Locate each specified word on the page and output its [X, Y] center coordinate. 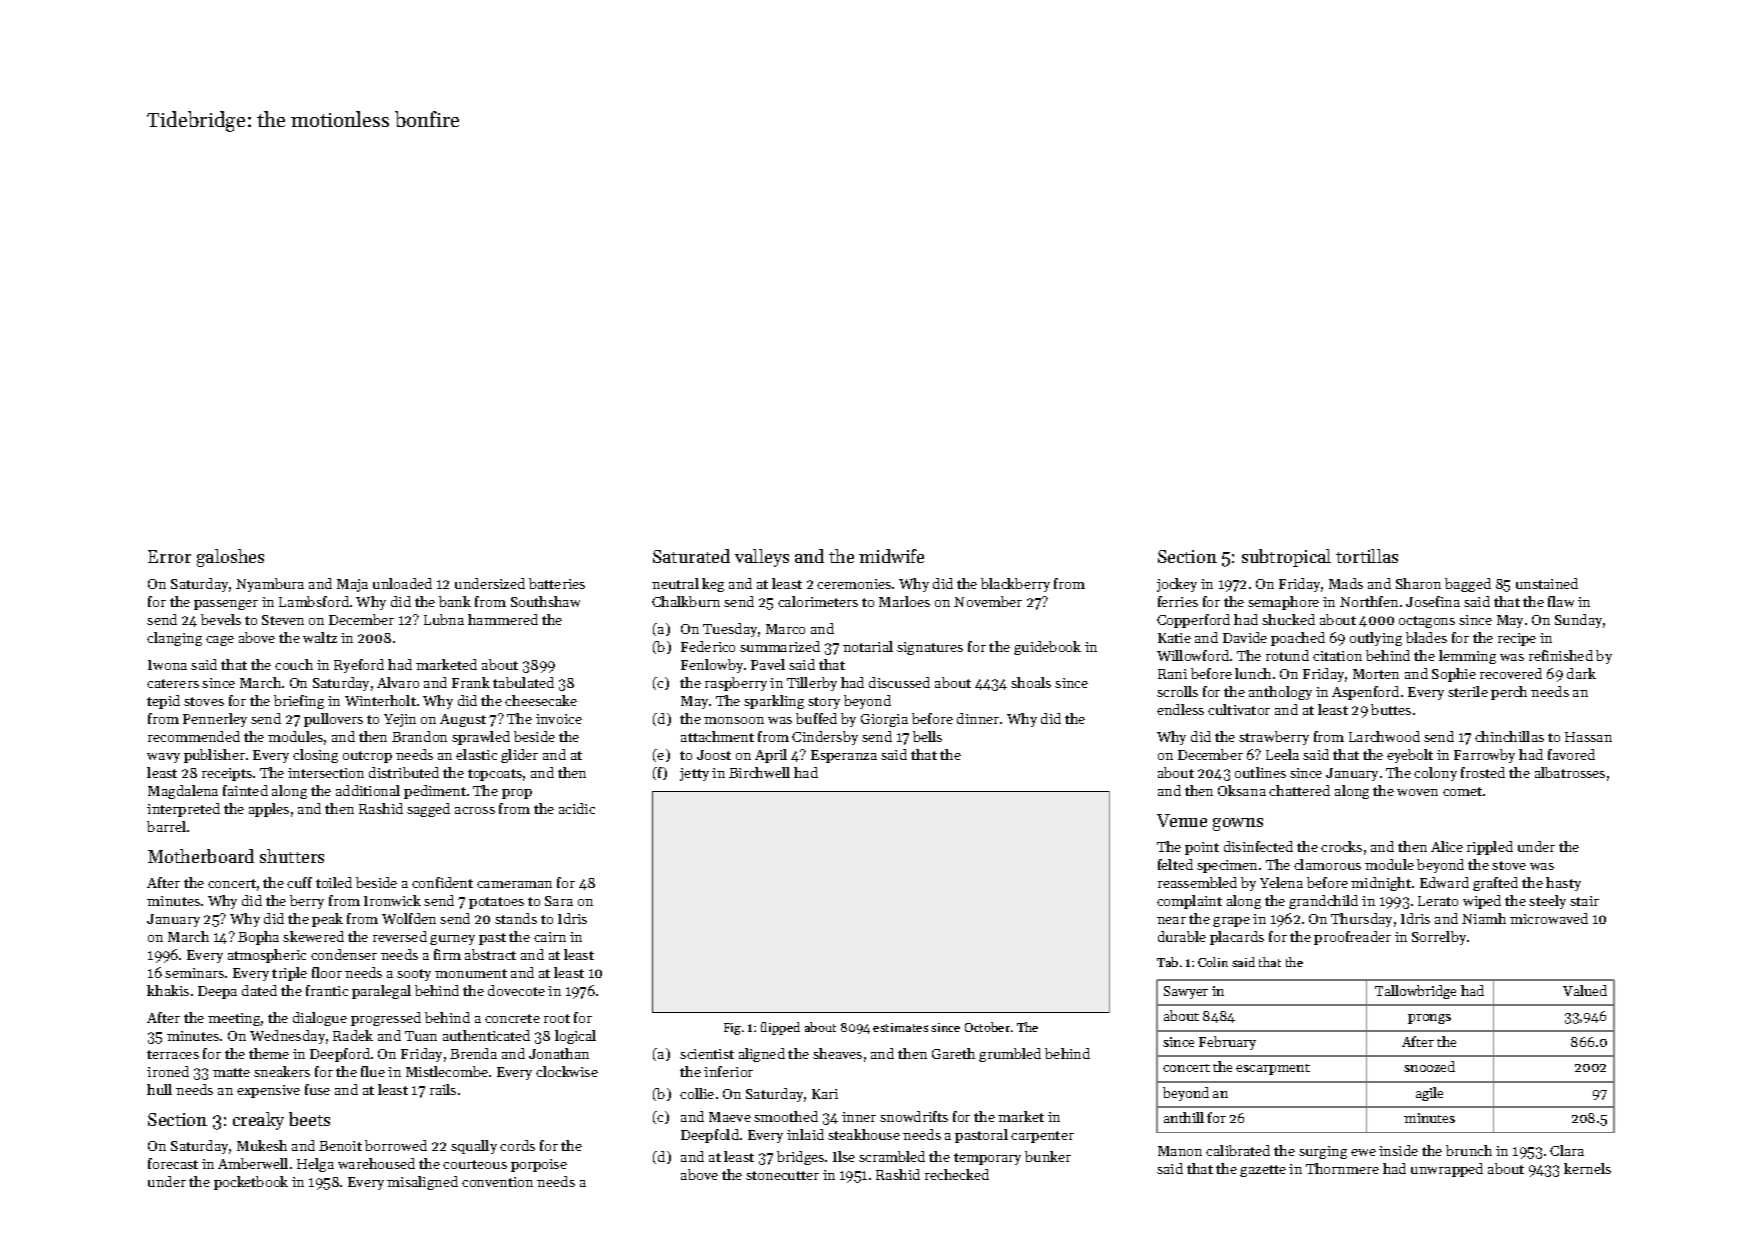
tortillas [1367, 556]
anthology [1280, 693]
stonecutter [782, 1175]
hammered [503, 619]
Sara [559, 901]
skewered [313, 936]
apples [269, 810]
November [988, 601]
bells [927, 736]
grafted [1495, 884]
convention [497, 1182]
